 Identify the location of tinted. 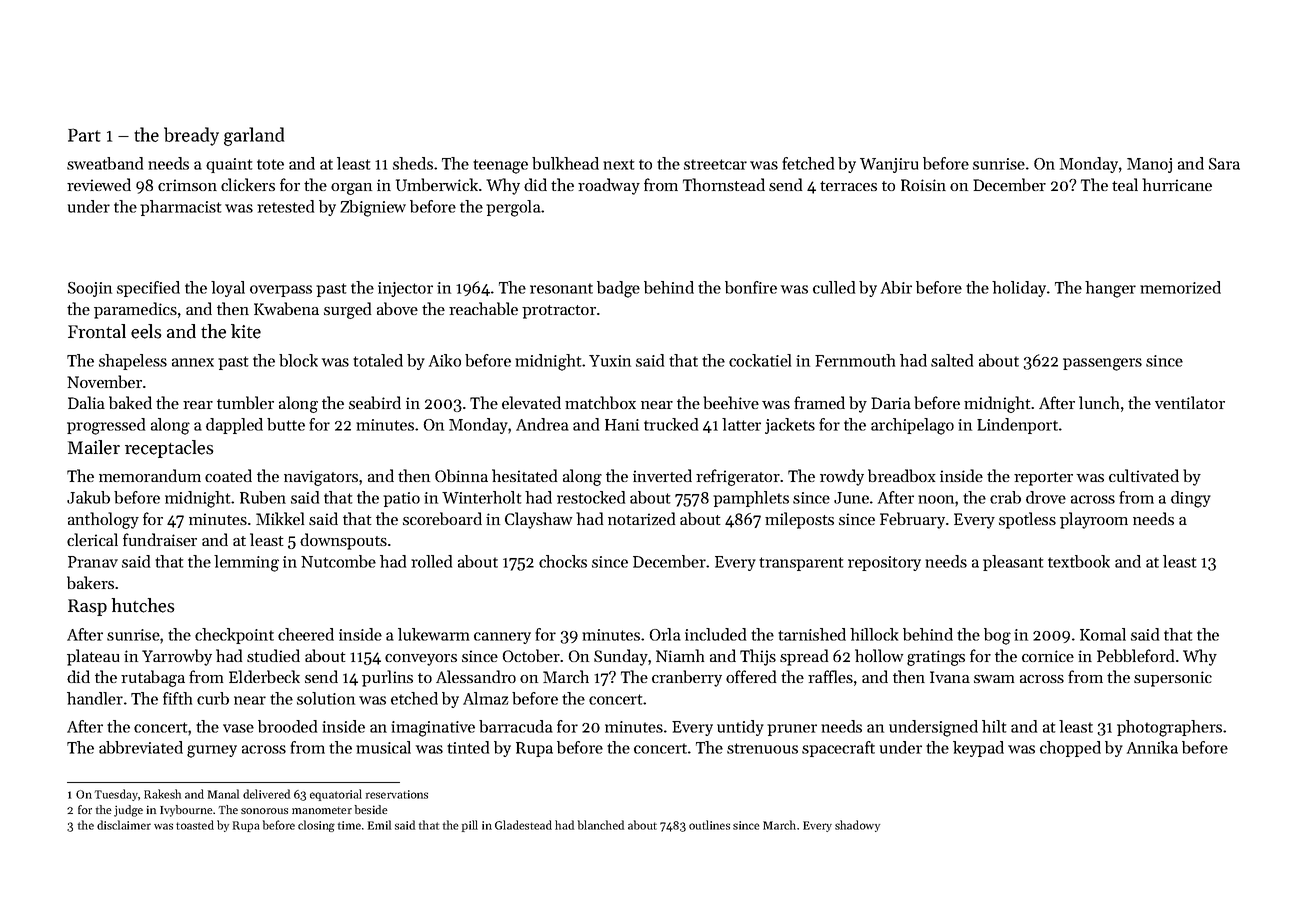
(468, 747).
